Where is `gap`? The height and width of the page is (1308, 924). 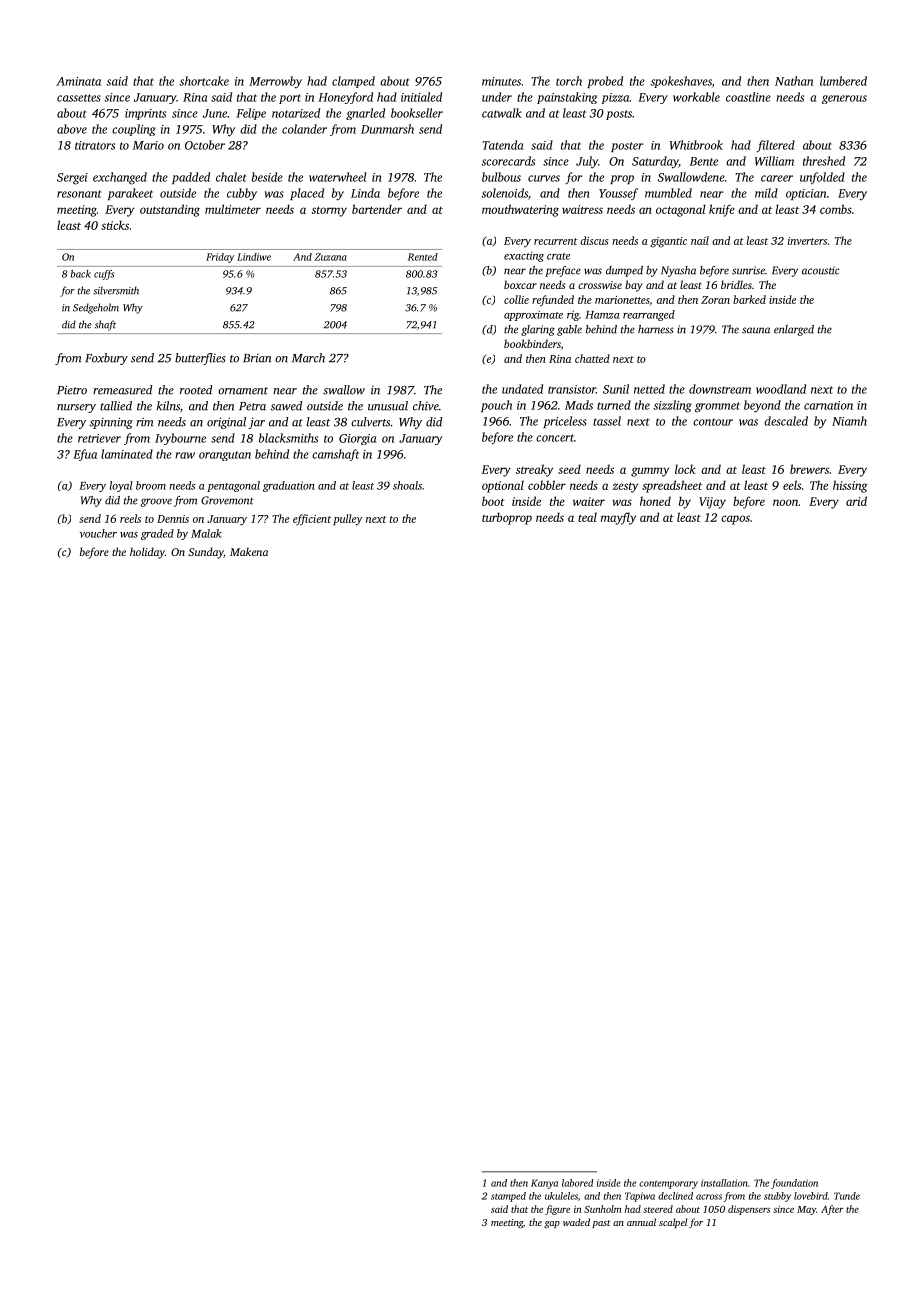
gap is located at coordinates (552, 1225).
